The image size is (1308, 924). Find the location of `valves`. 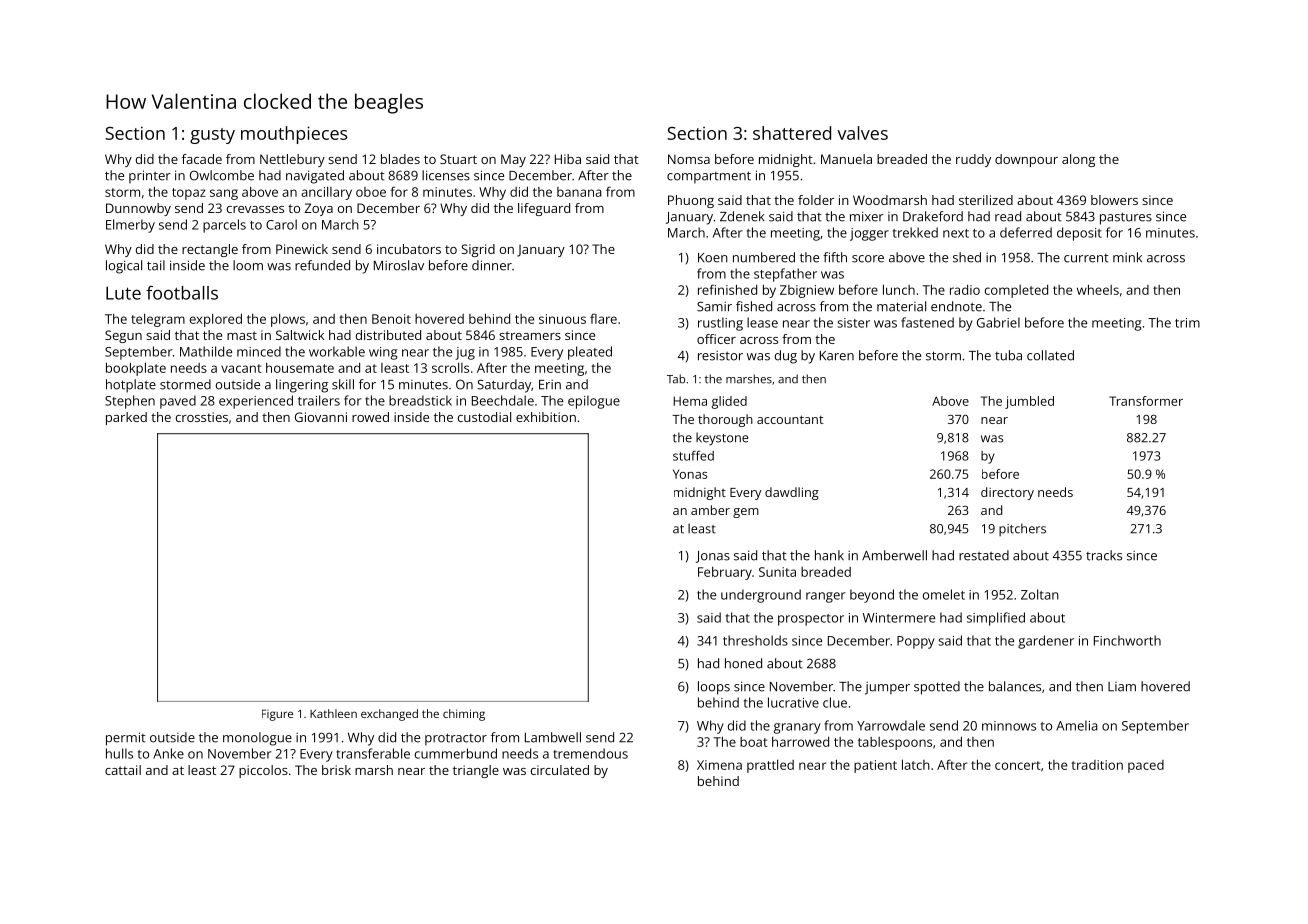

valves is located at coordinates (862, 133).
